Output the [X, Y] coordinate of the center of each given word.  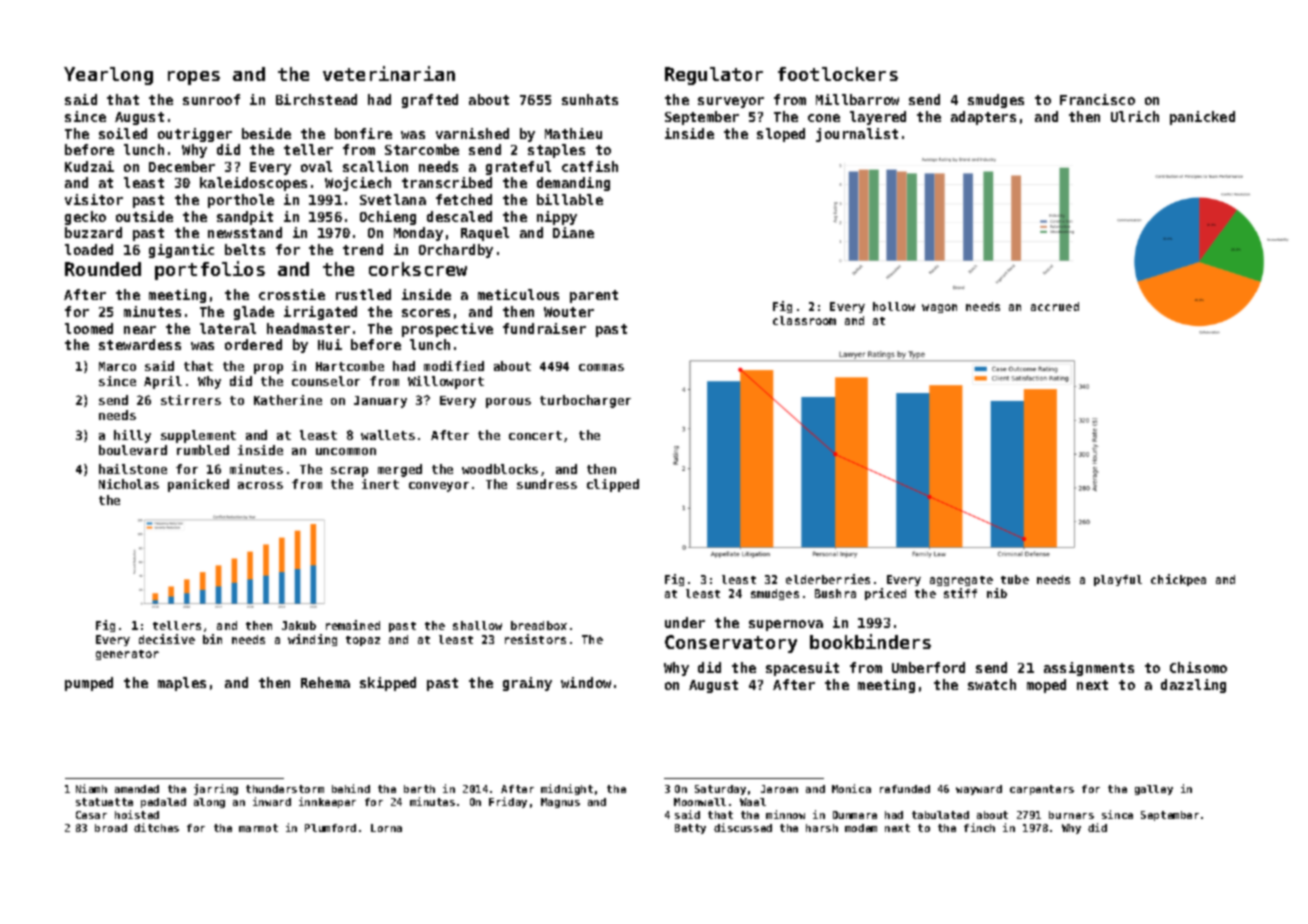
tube [1015, 579]
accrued [1055, 306]
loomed [89, 328]
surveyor [731, 102]
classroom [804, 320]
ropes [194, 78]
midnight [567, 789]
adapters [983, 118]
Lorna [386, 828]
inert [380, 484]
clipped [613, 485]
